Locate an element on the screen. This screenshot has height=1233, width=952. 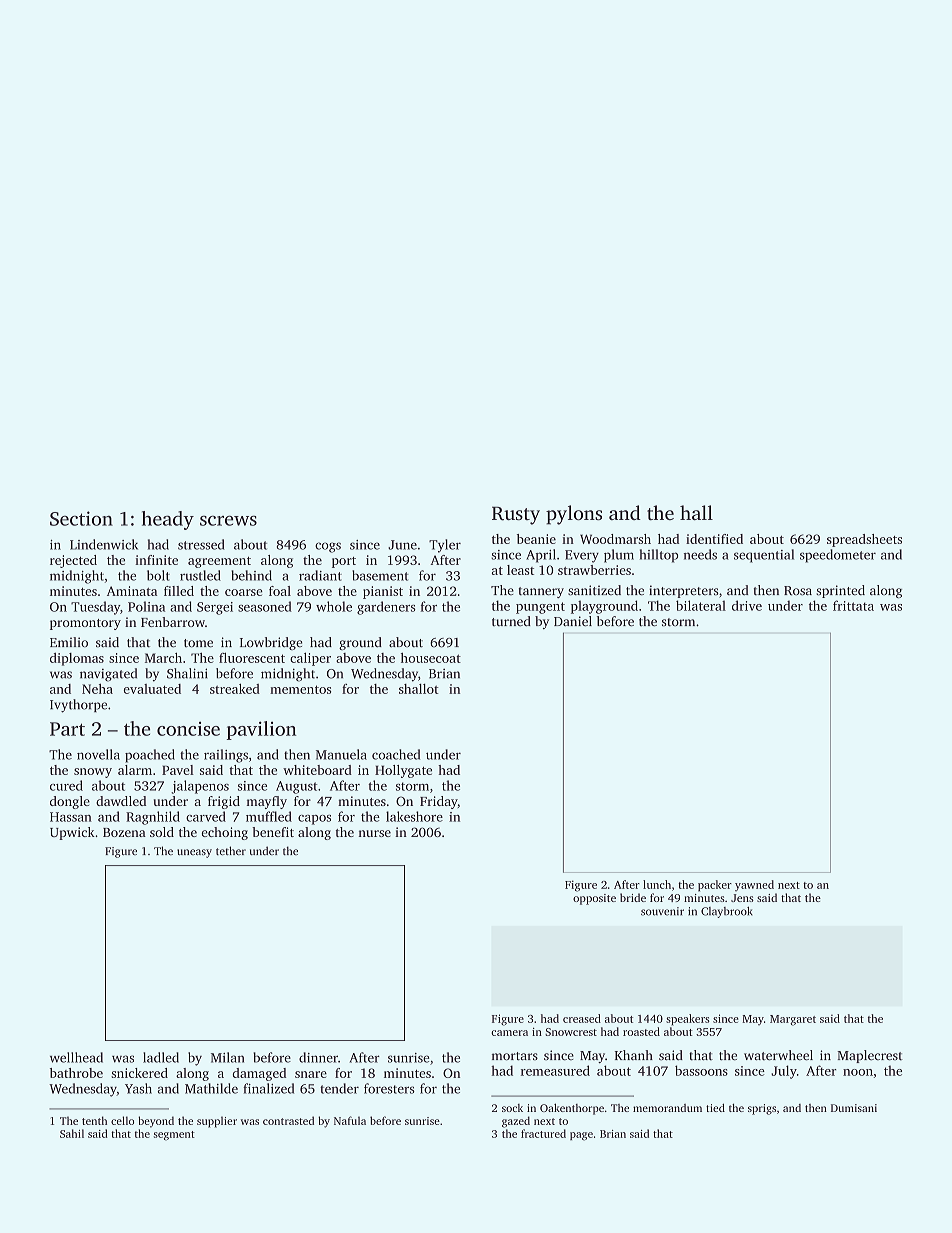
Hollygate is located at coordinates (403, 771).
